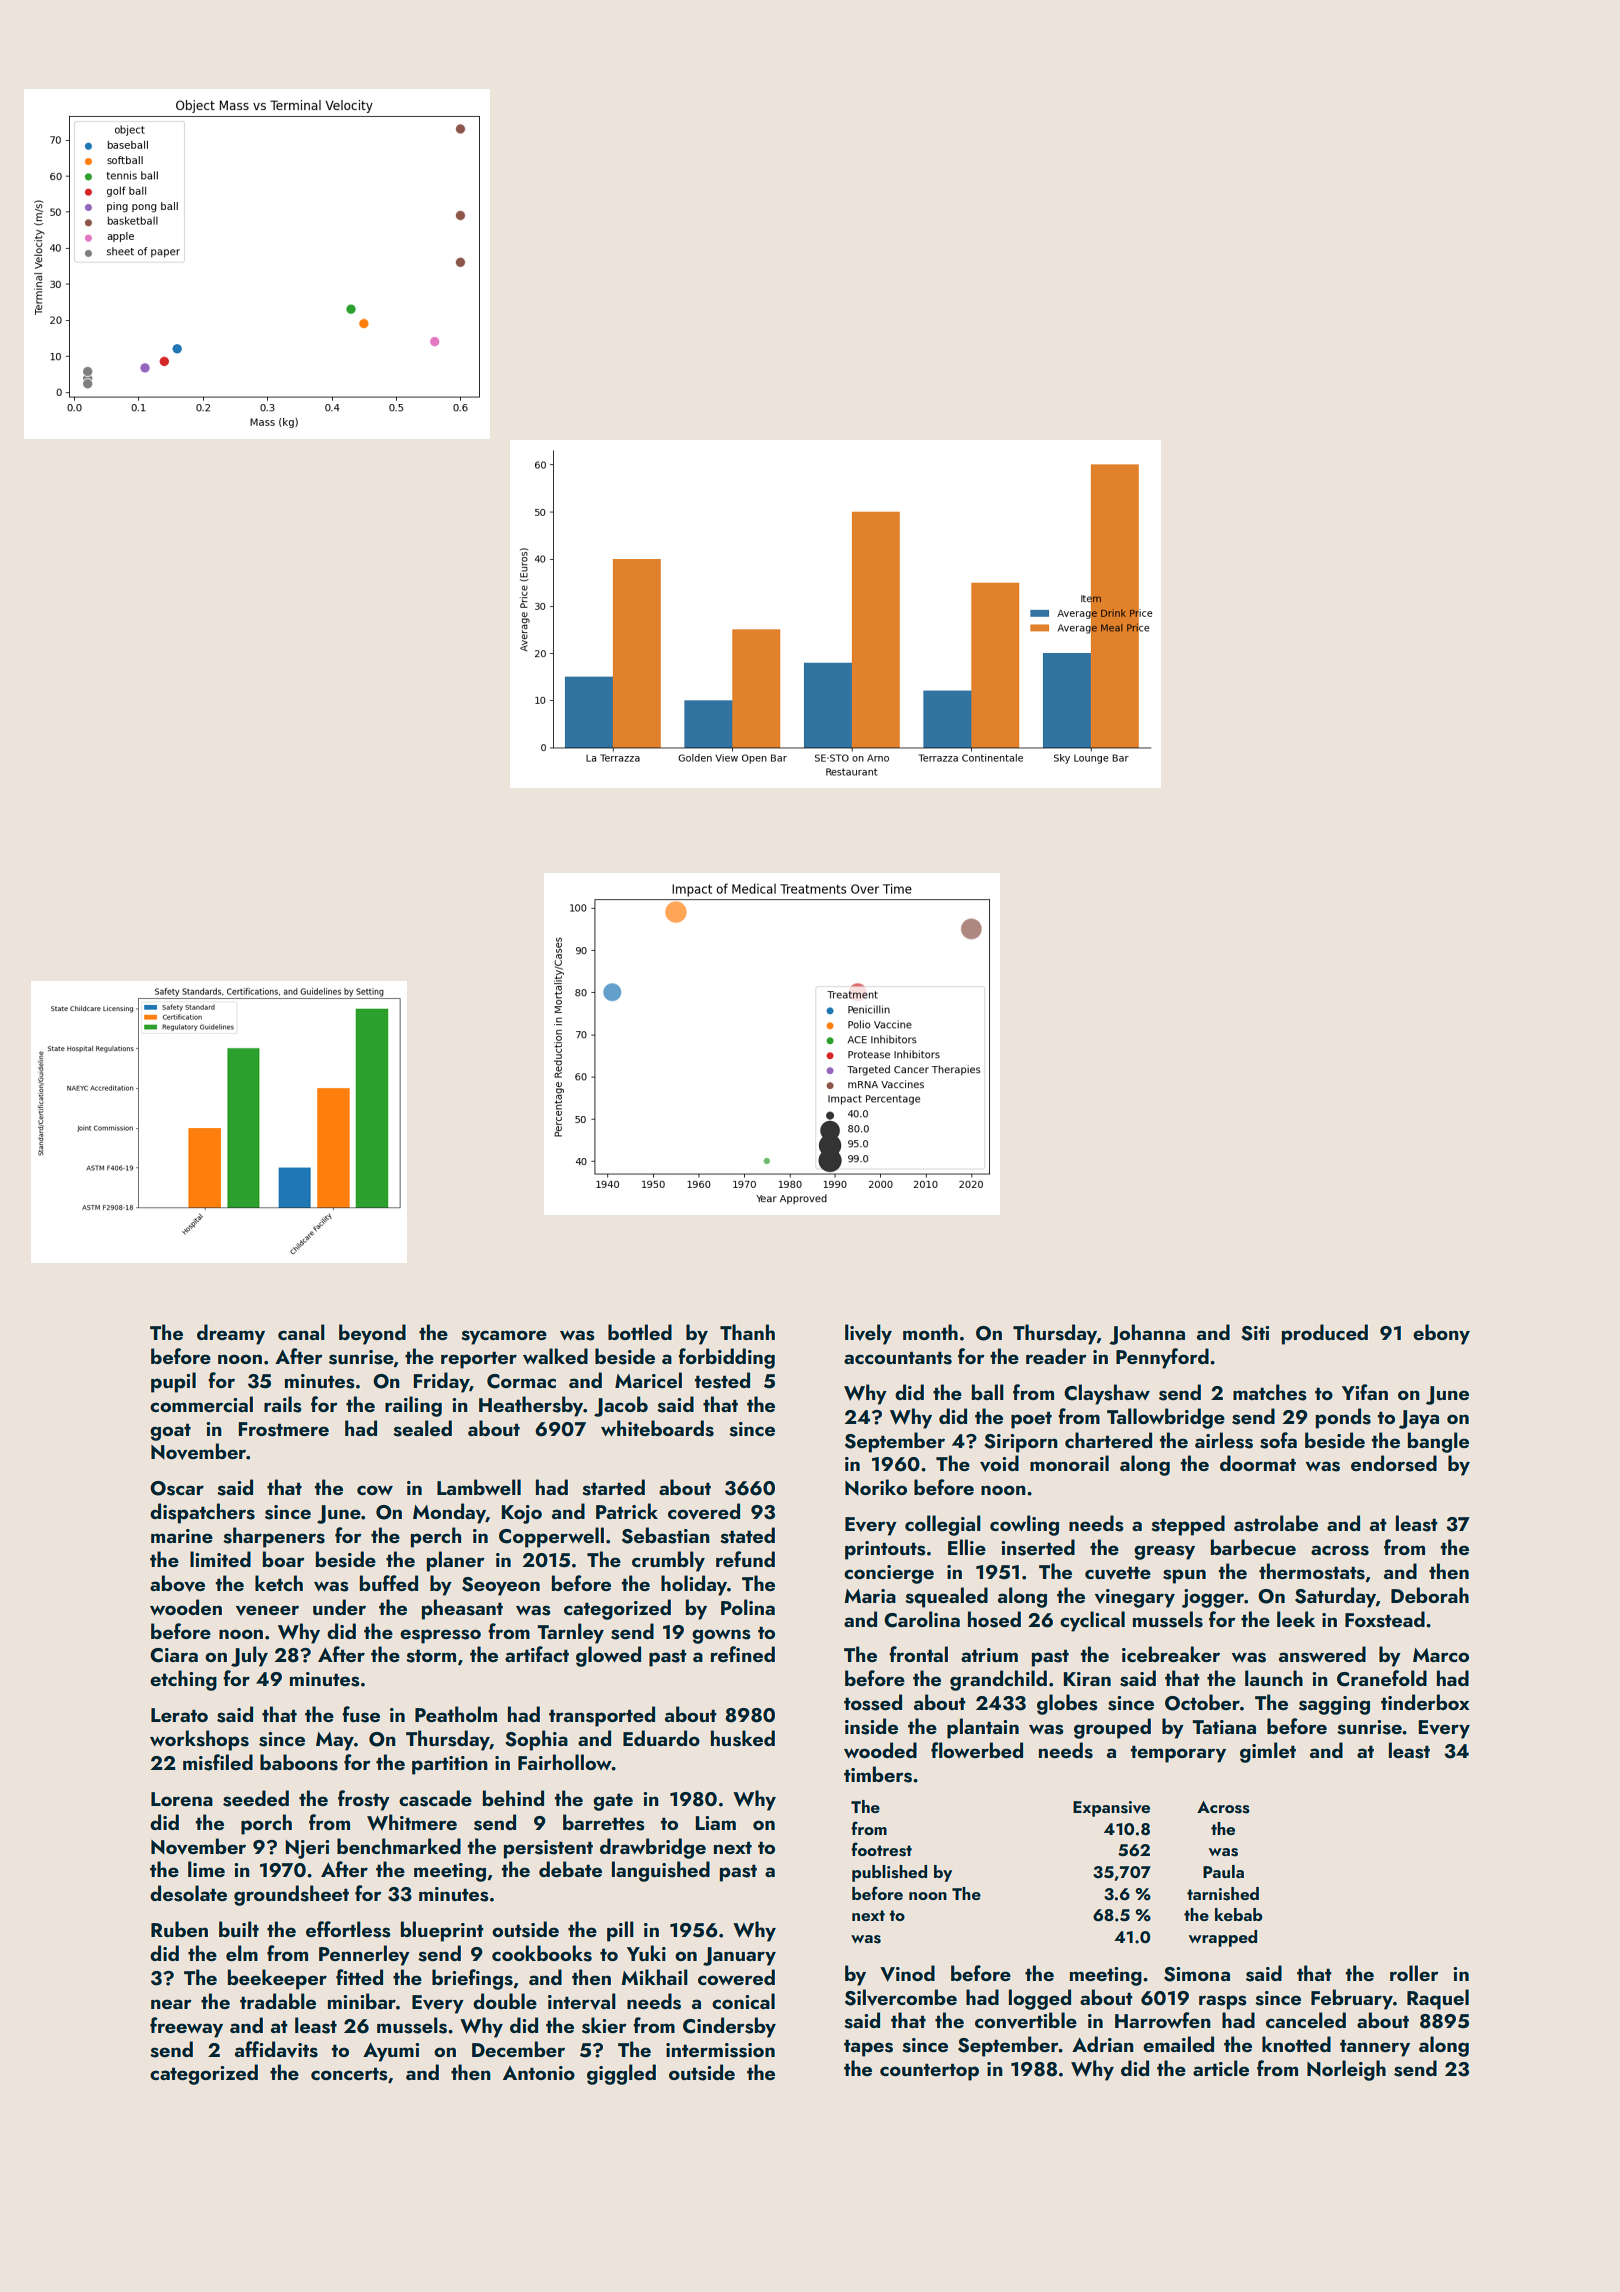  Describe the element at coordinates (873, 1702) in the image. I see `tossed` at that location.
